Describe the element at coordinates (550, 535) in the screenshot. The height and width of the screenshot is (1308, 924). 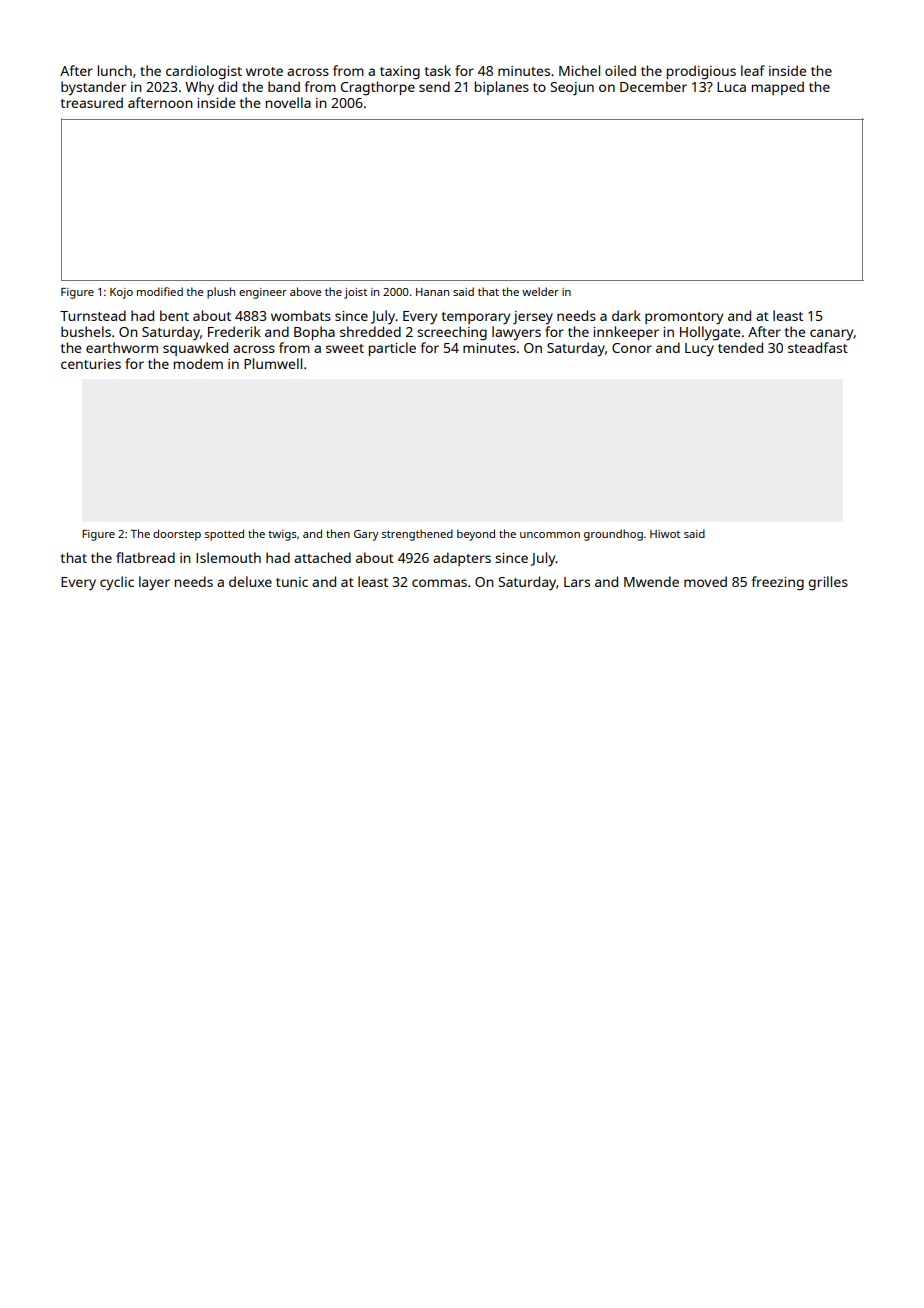
I see `uncommon` at that location.
